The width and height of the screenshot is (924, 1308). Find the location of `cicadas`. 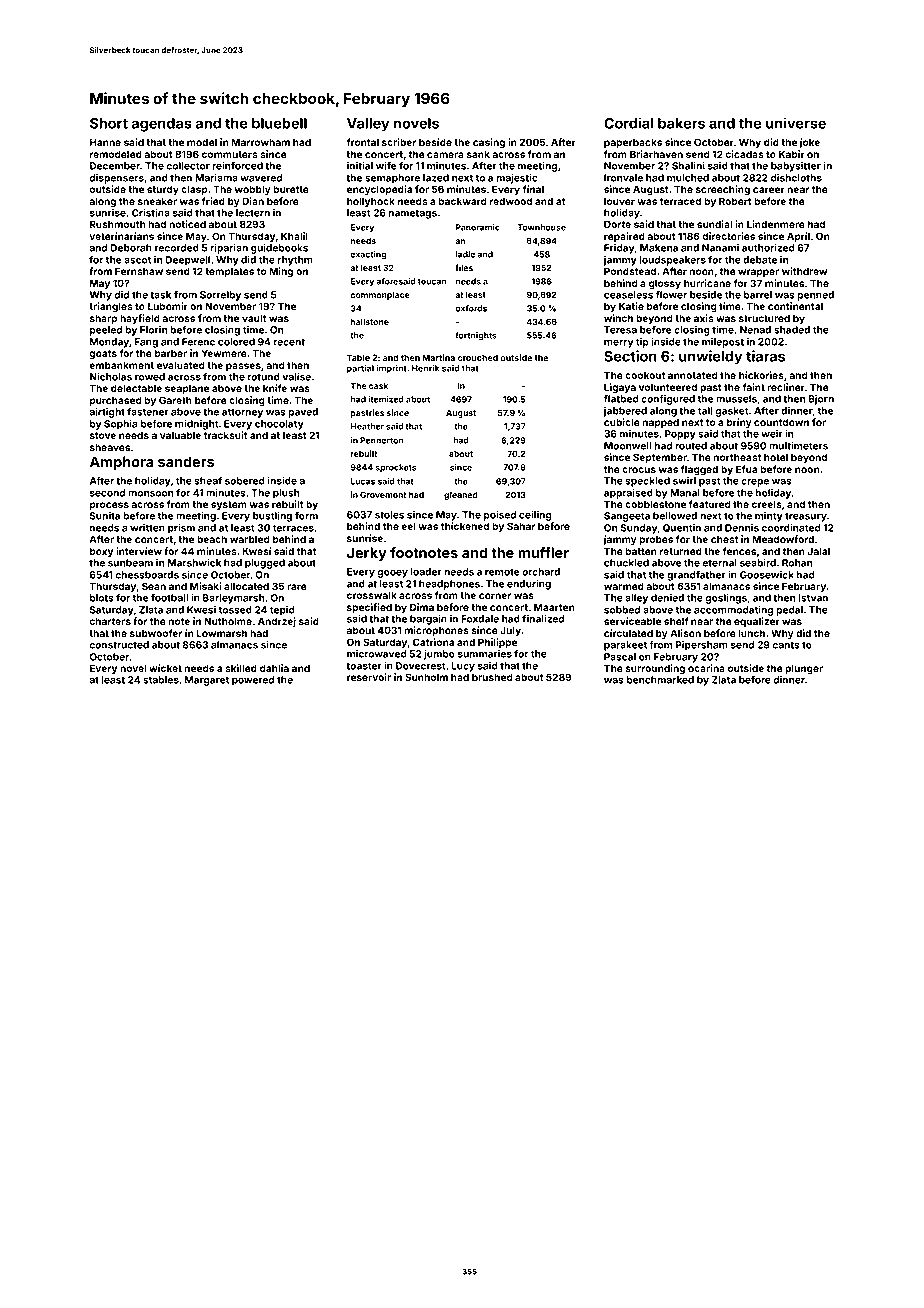

cicadas is located at coordinates (744, 154).
